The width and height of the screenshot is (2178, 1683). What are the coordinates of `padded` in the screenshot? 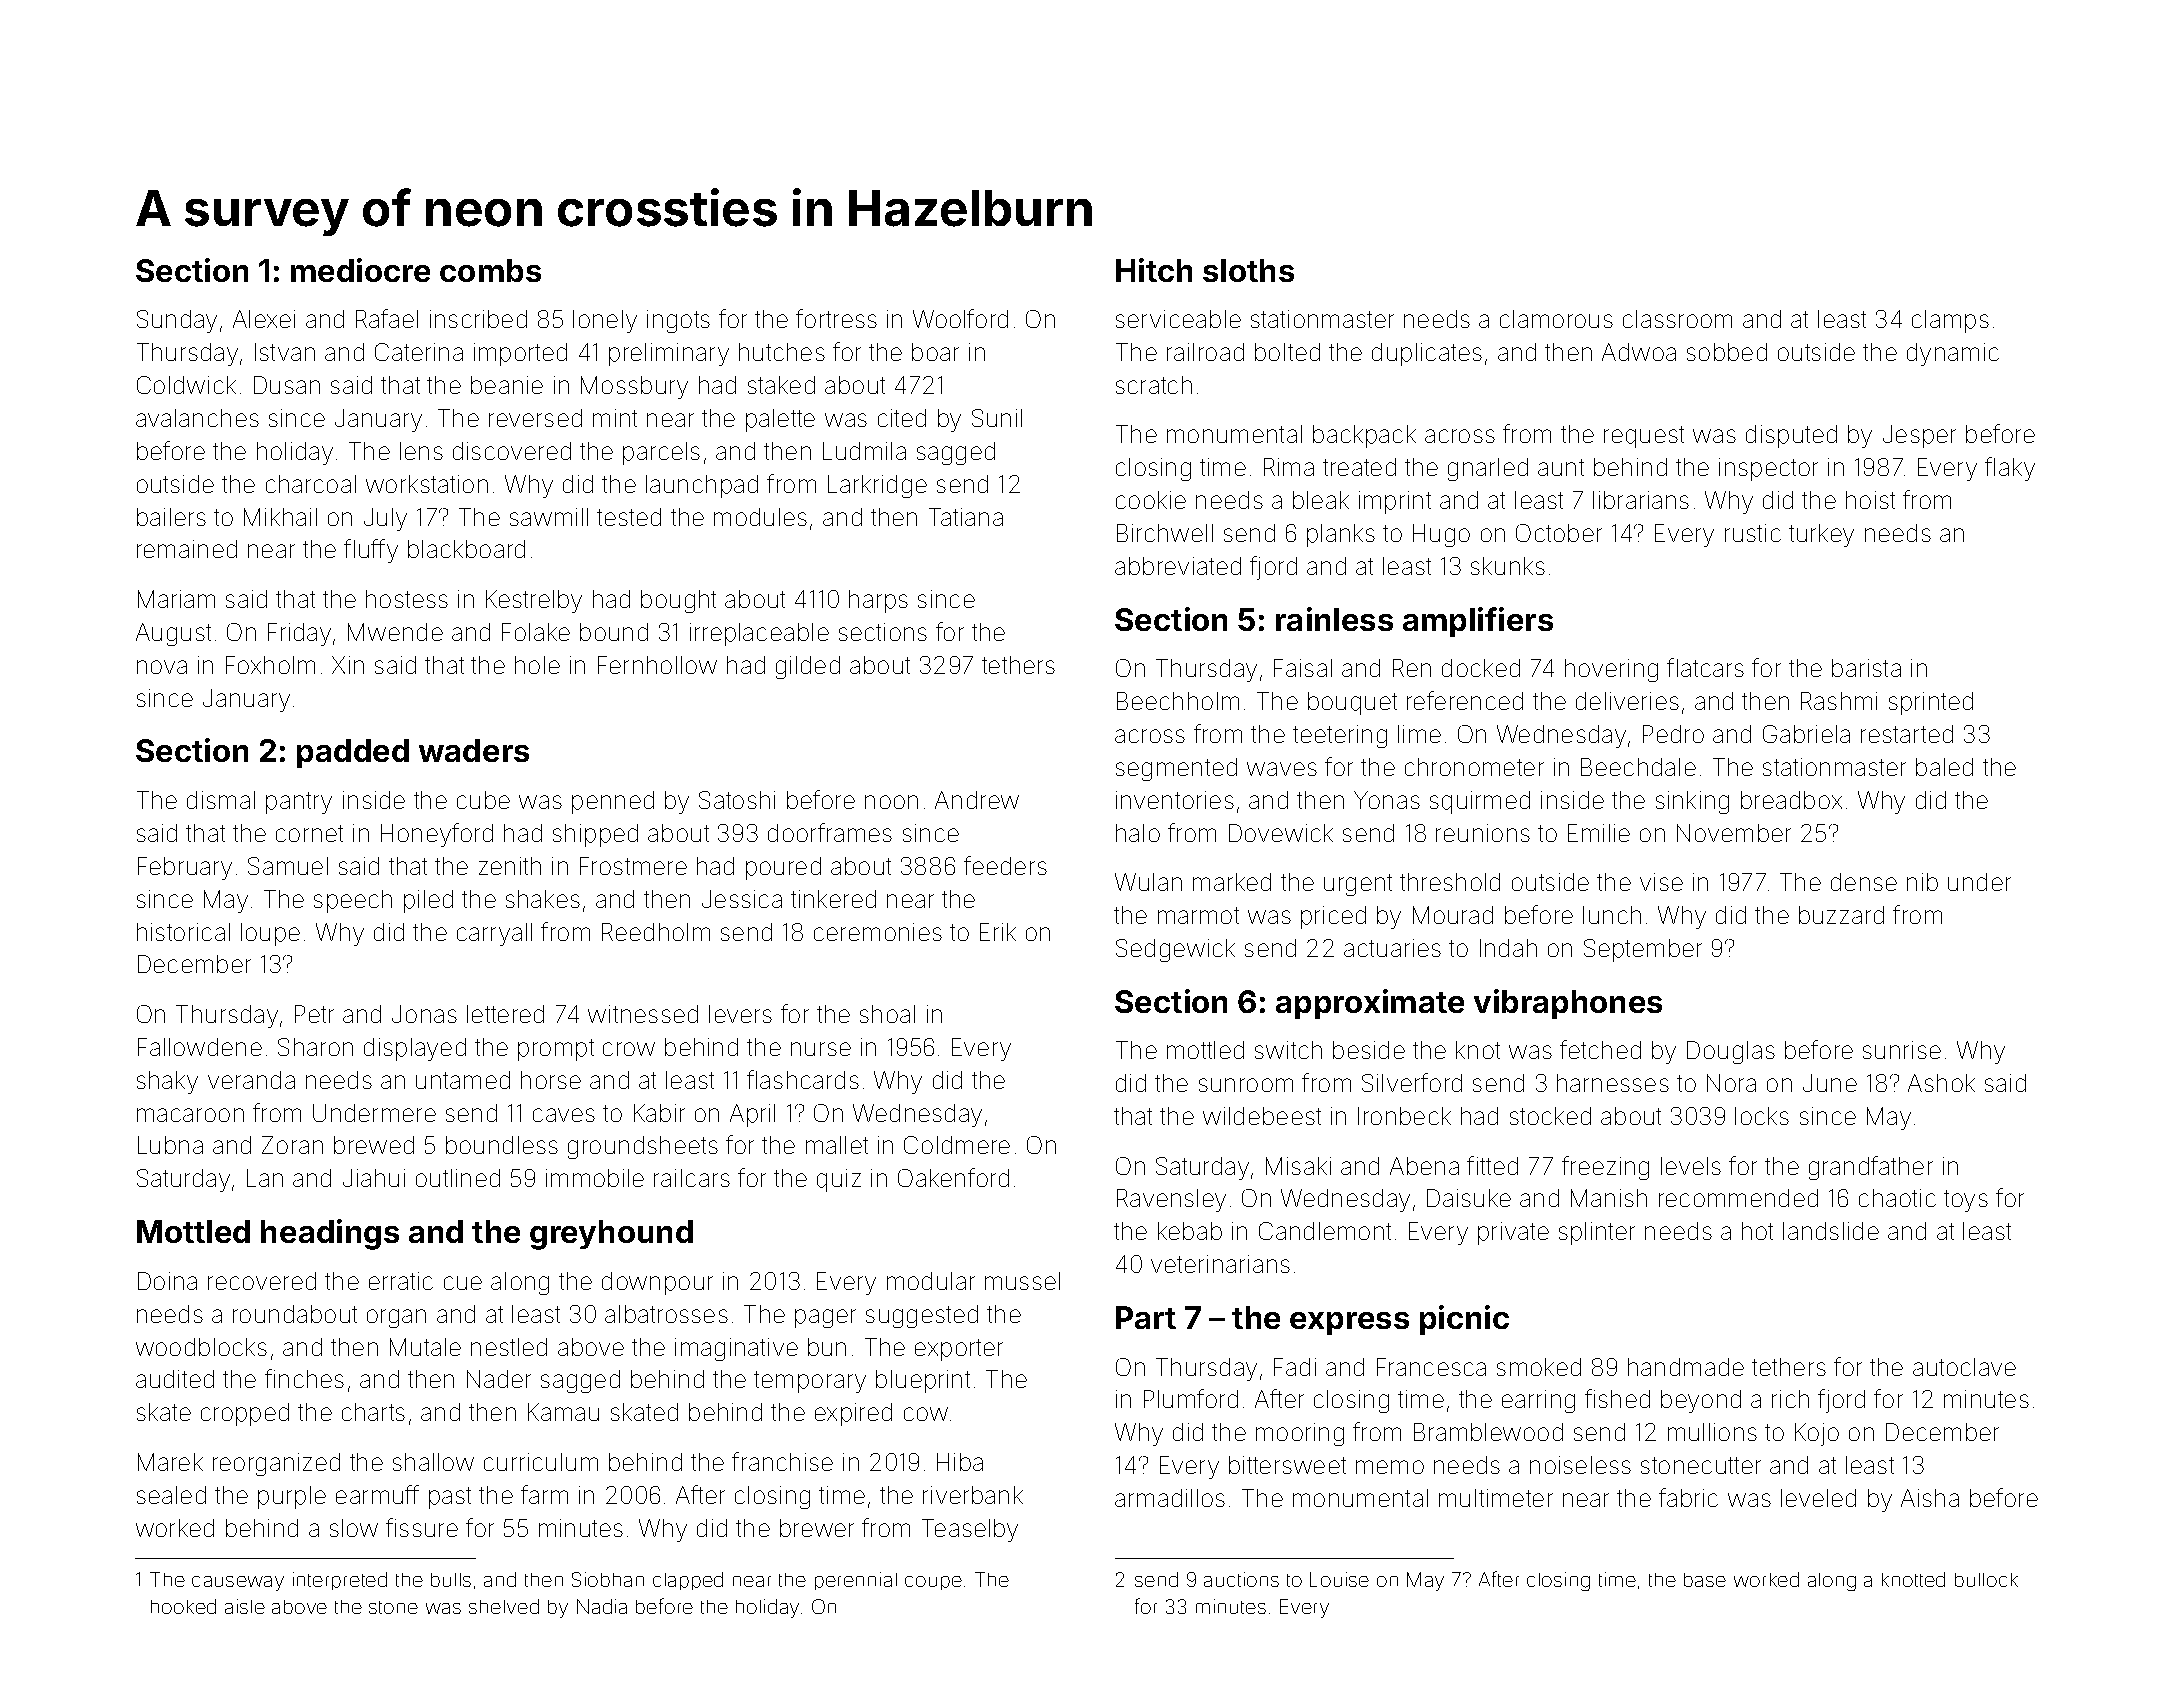 It's located at (353, 753).
